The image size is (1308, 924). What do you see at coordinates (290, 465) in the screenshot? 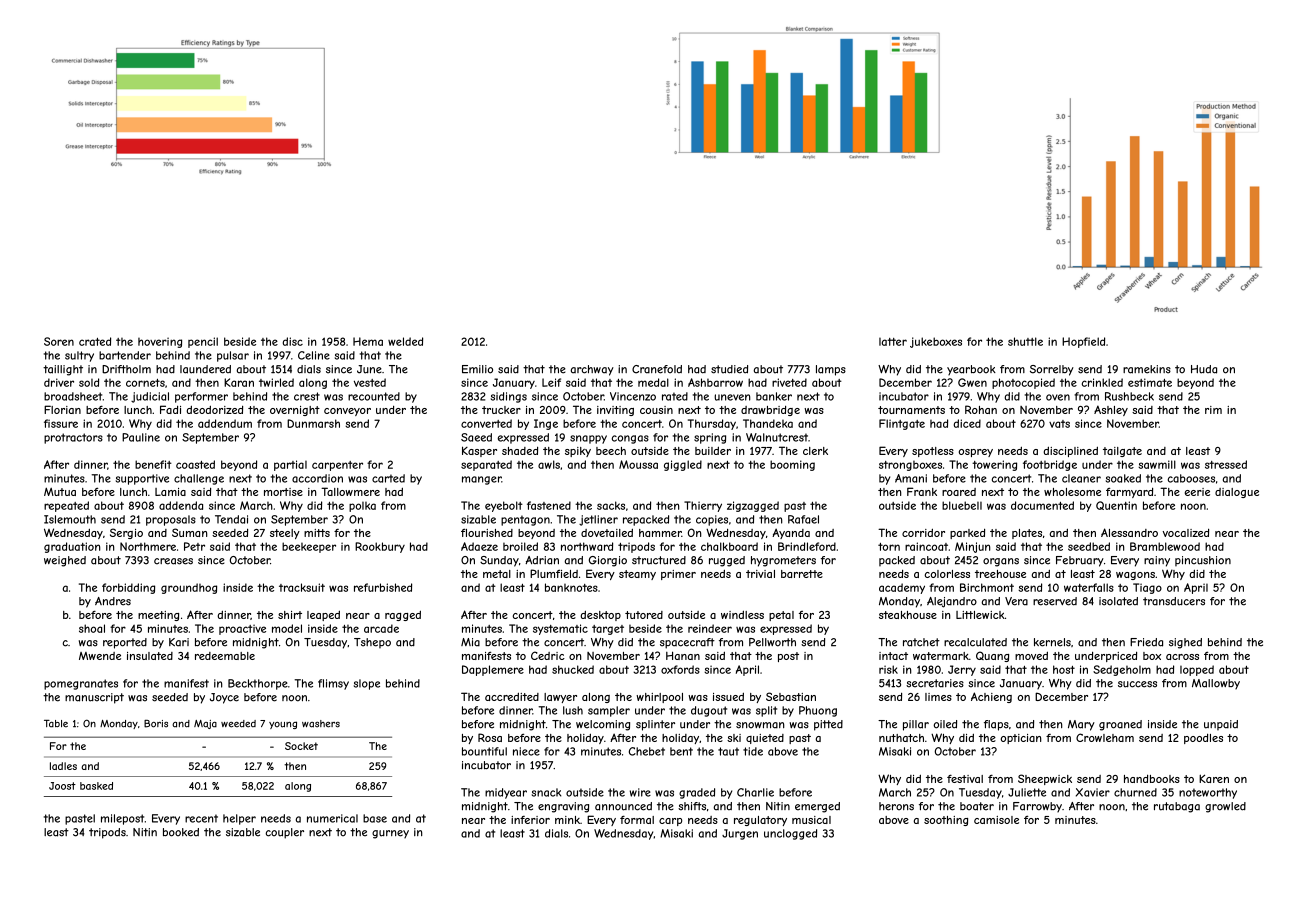
I see `partial` at bounding box center [290, 465].
